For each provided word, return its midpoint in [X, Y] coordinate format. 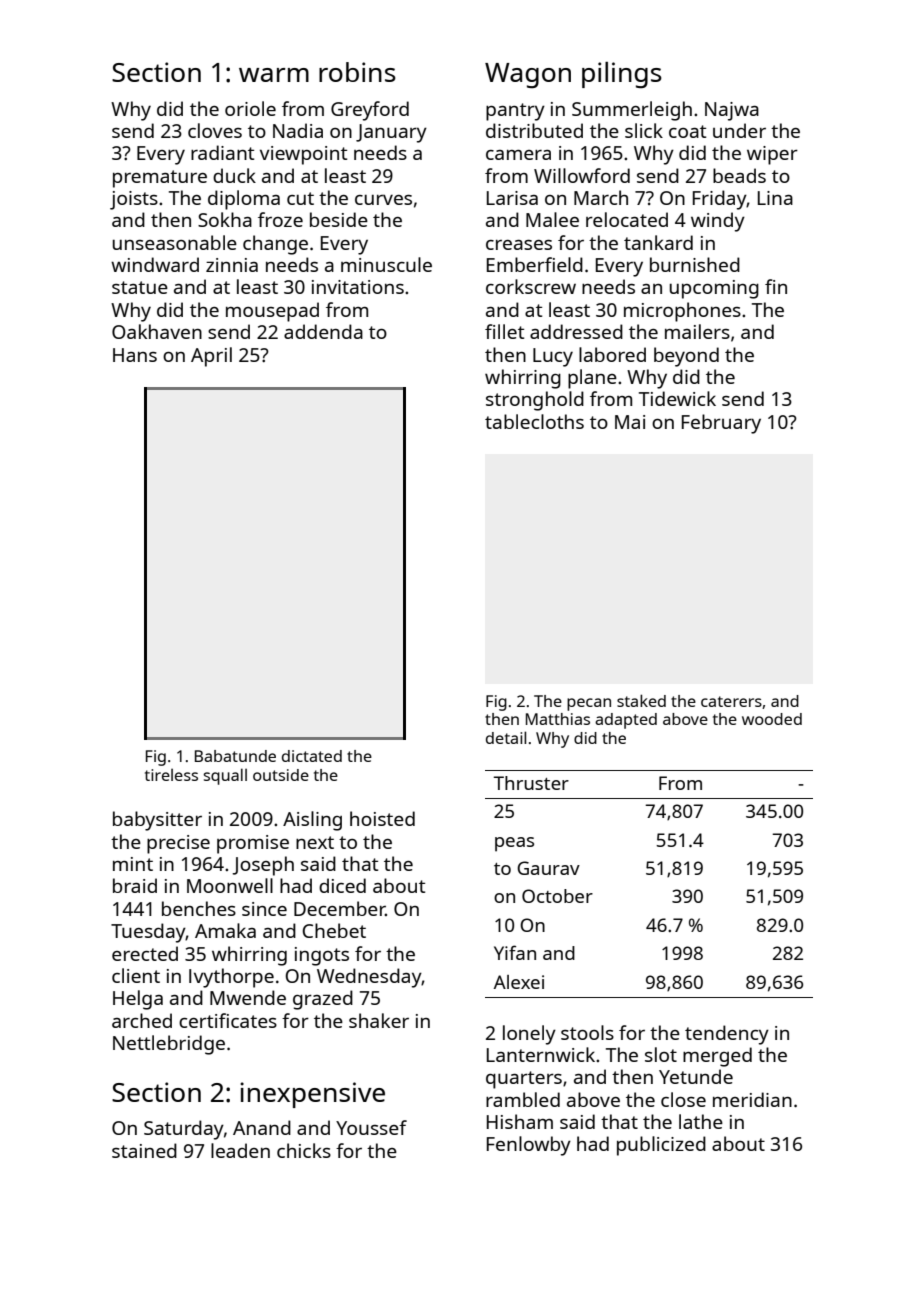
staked [641, 700]
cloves [215, 130]
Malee [552, 219]
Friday [720, 200]
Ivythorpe [231, 978]
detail [506, 737]
